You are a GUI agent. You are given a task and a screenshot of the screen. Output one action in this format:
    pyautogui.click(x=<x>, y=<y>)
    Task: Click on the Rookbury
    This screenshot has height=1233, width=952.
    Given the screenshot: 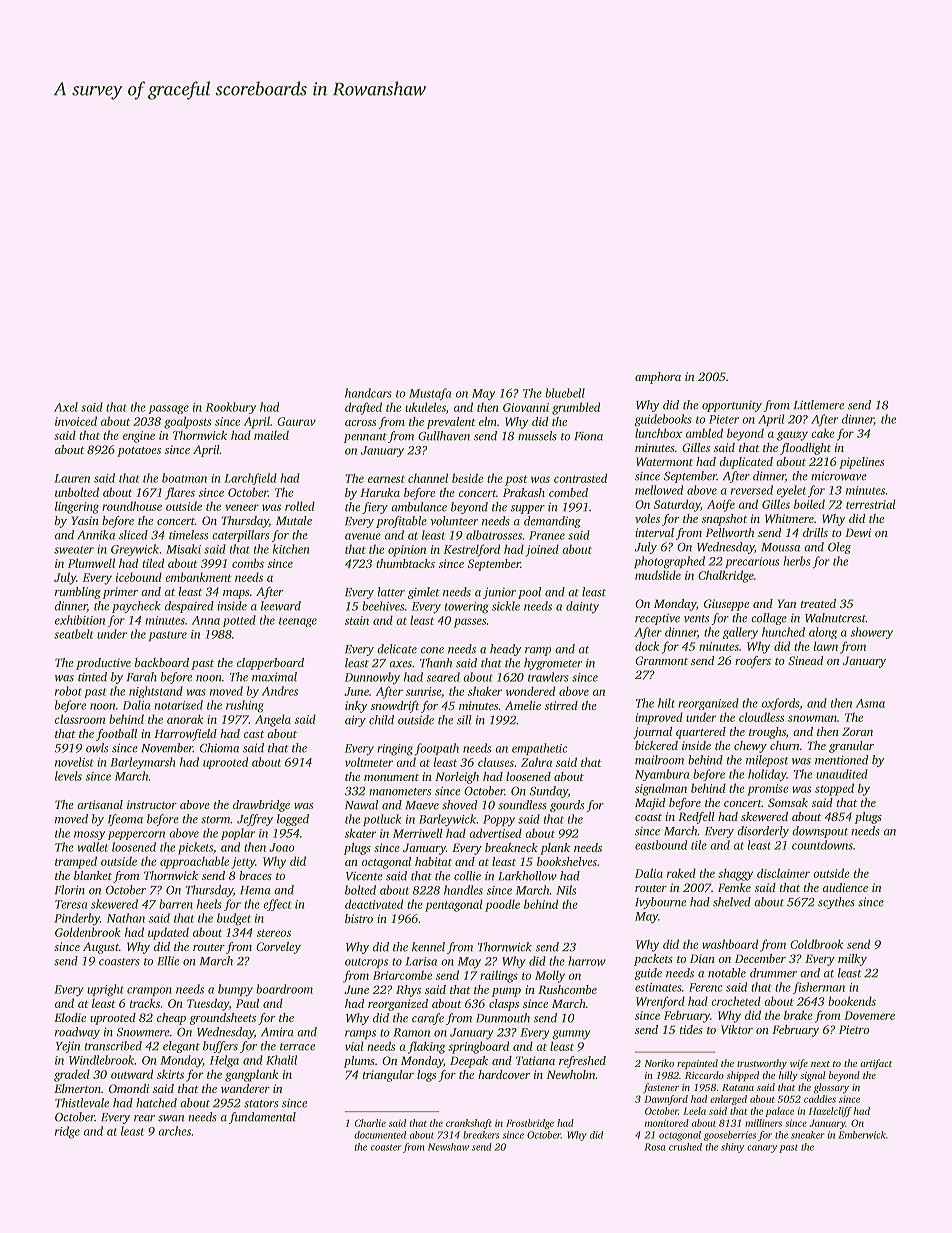 What is the action you would take?
    pyautogui.click(x=231, y=408)
